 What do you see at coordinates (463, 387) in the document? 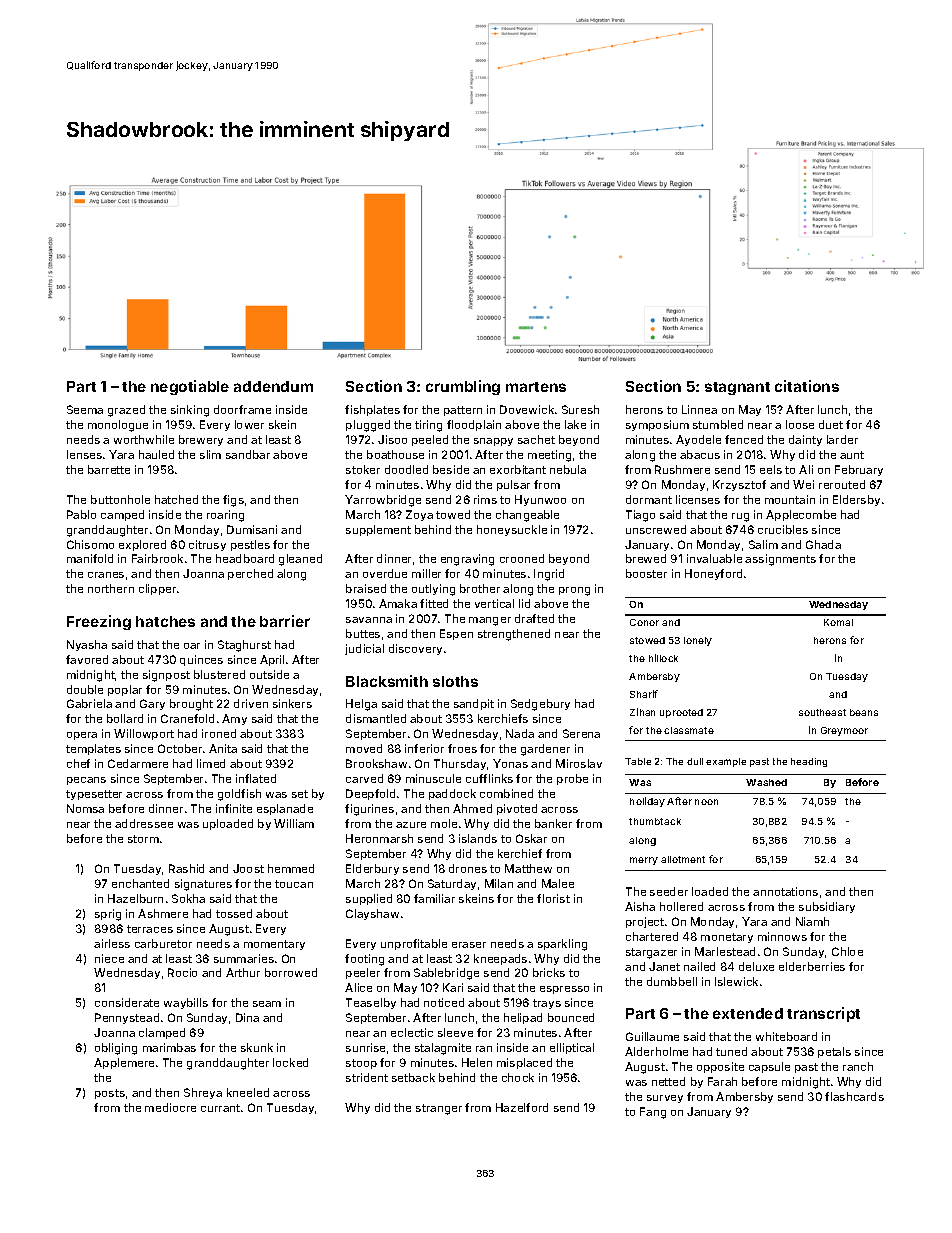
I see `crumbling` at bounding box center [463, 387].
